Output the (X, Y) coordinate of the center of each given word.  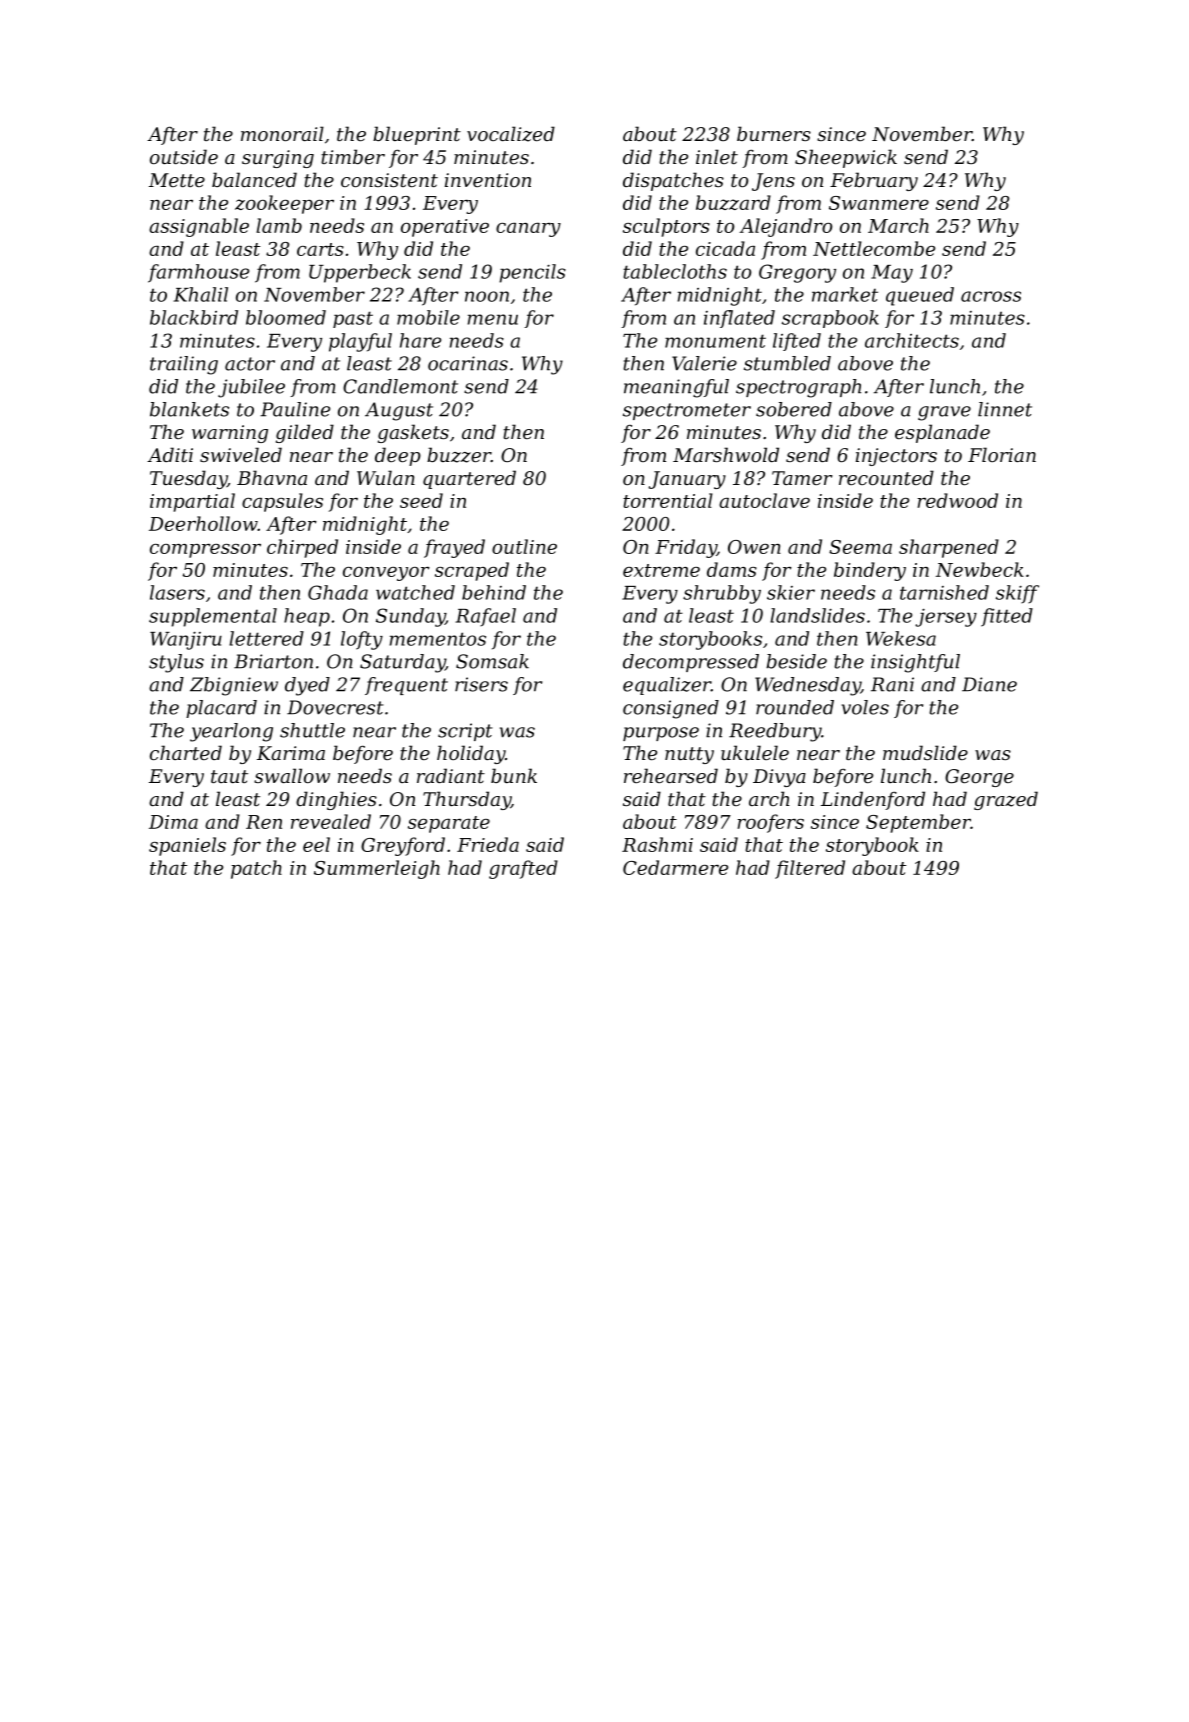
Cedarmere (675, 867)
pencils (532, 273)
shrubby (722, 594)
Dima (173, 822)
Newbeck (980, 569)
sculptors (666, 227)
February (874, 181)
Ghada (338, 592)
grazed (1006, 800)
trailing (184, 365)
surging (278, 159)
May (892, 274)
